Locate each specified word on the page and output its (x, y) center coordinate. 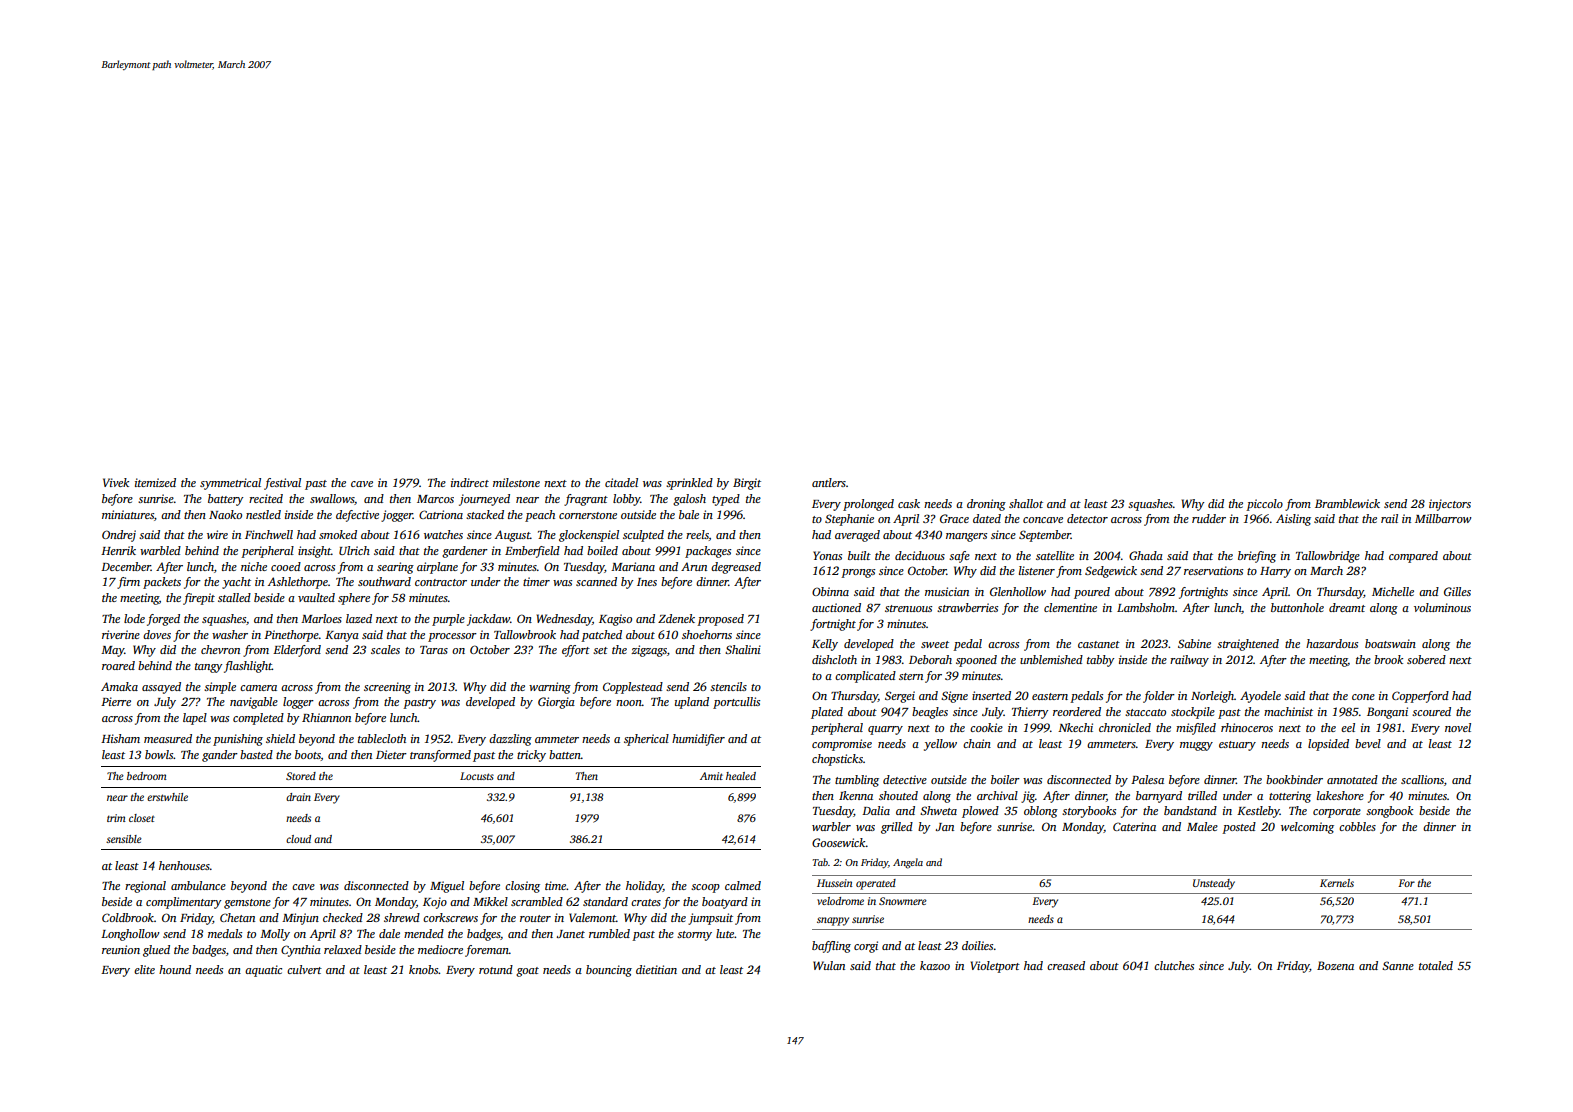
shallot (1026, 503)
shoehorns (707, 634)
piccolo (1264, 505)
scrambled (537, 901)
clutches (1174, 965)
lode (134, 618)
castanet (1099, 644)
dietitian (656, 969)
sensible (124, 839)
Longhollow (130, 935)
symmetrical (230, 484)
